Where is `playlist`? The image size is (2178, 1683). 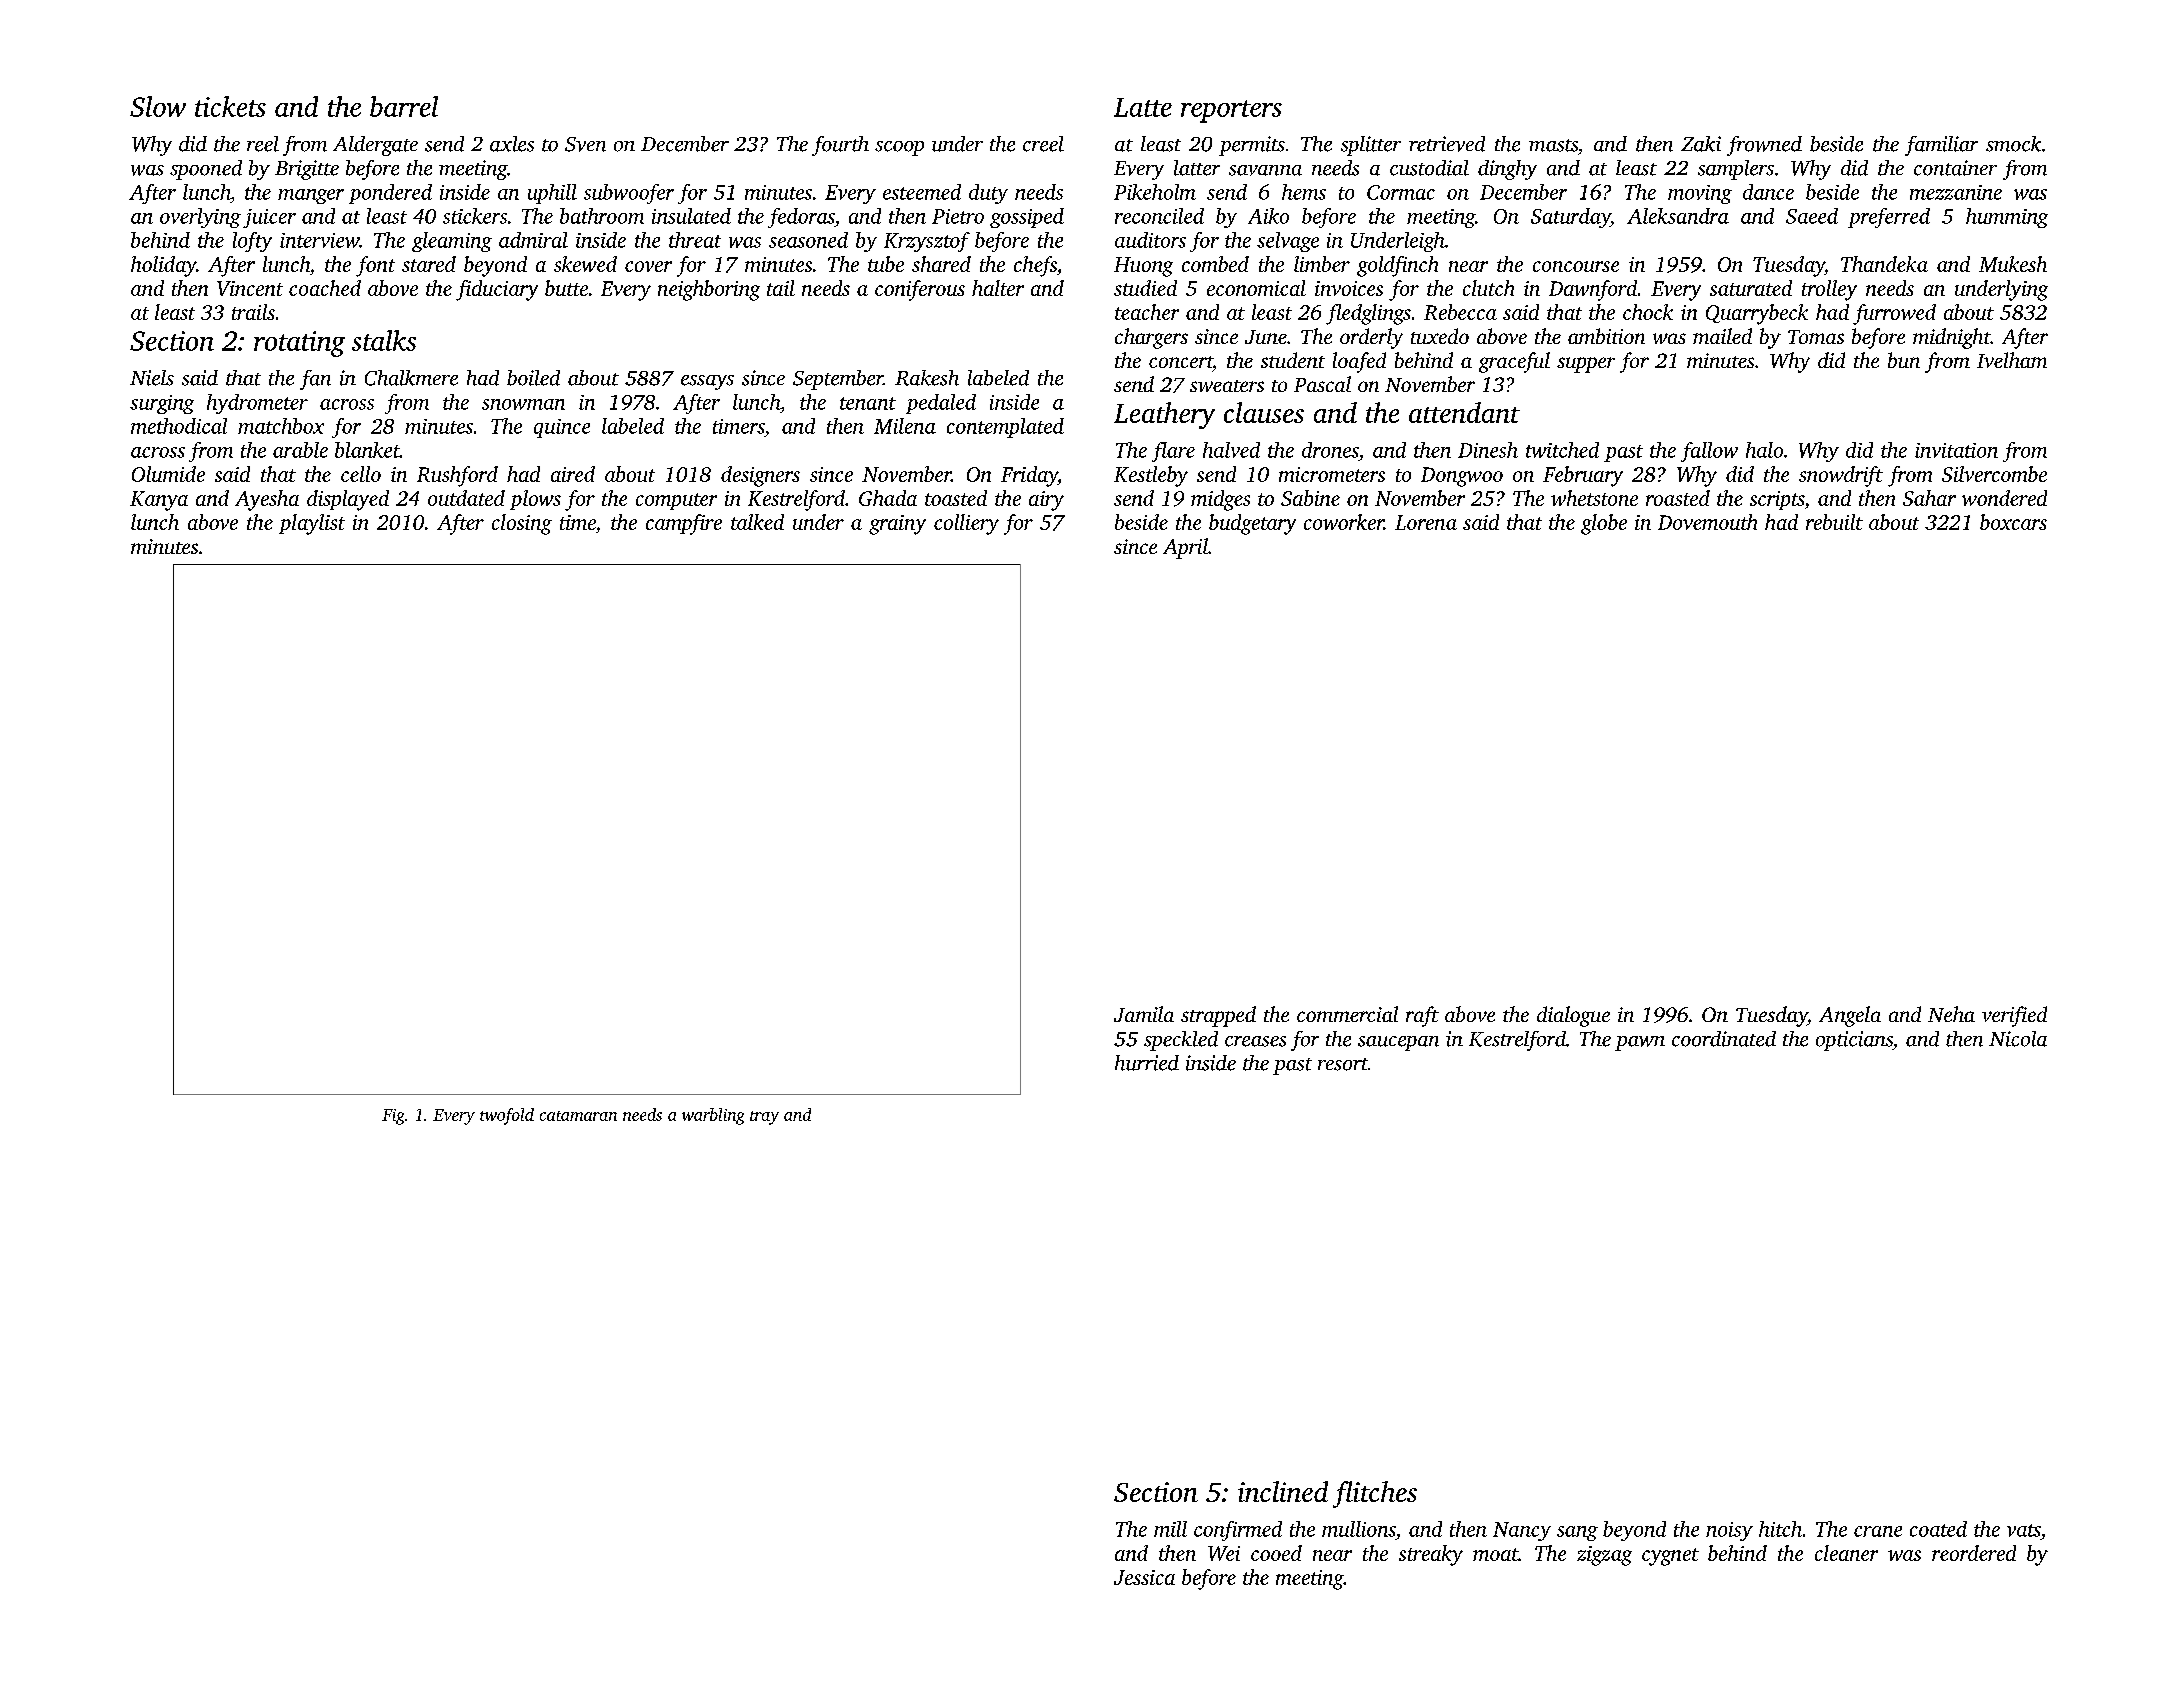 playlist is located at coordinates (312, 524).
